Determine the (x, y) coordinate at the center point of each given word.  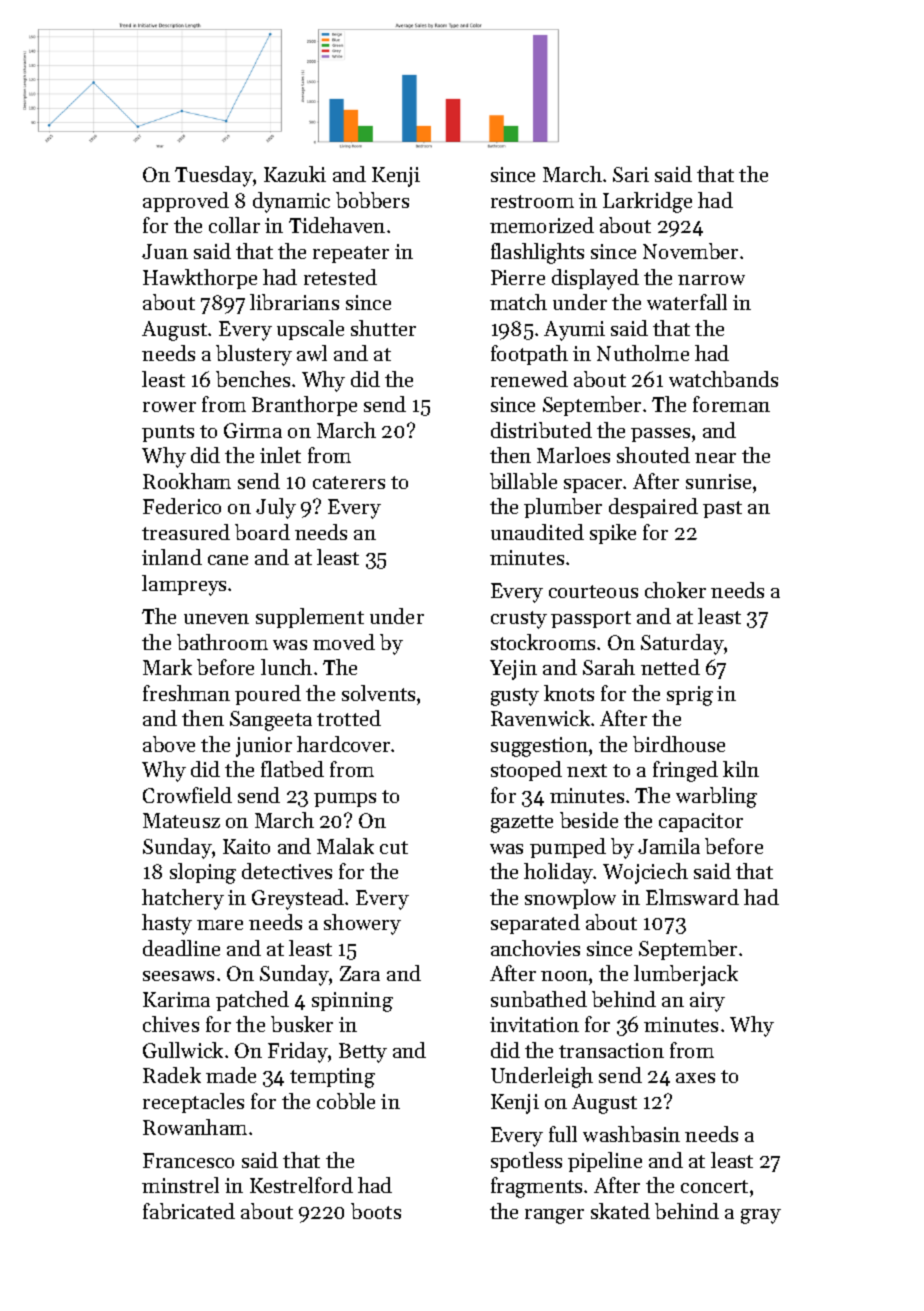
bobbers (372, 200)
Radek (172, 1075)
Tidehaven (337, 225)
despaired (653, 508)
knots (569, 693)
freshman (186, 693)
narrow (711, 280)
